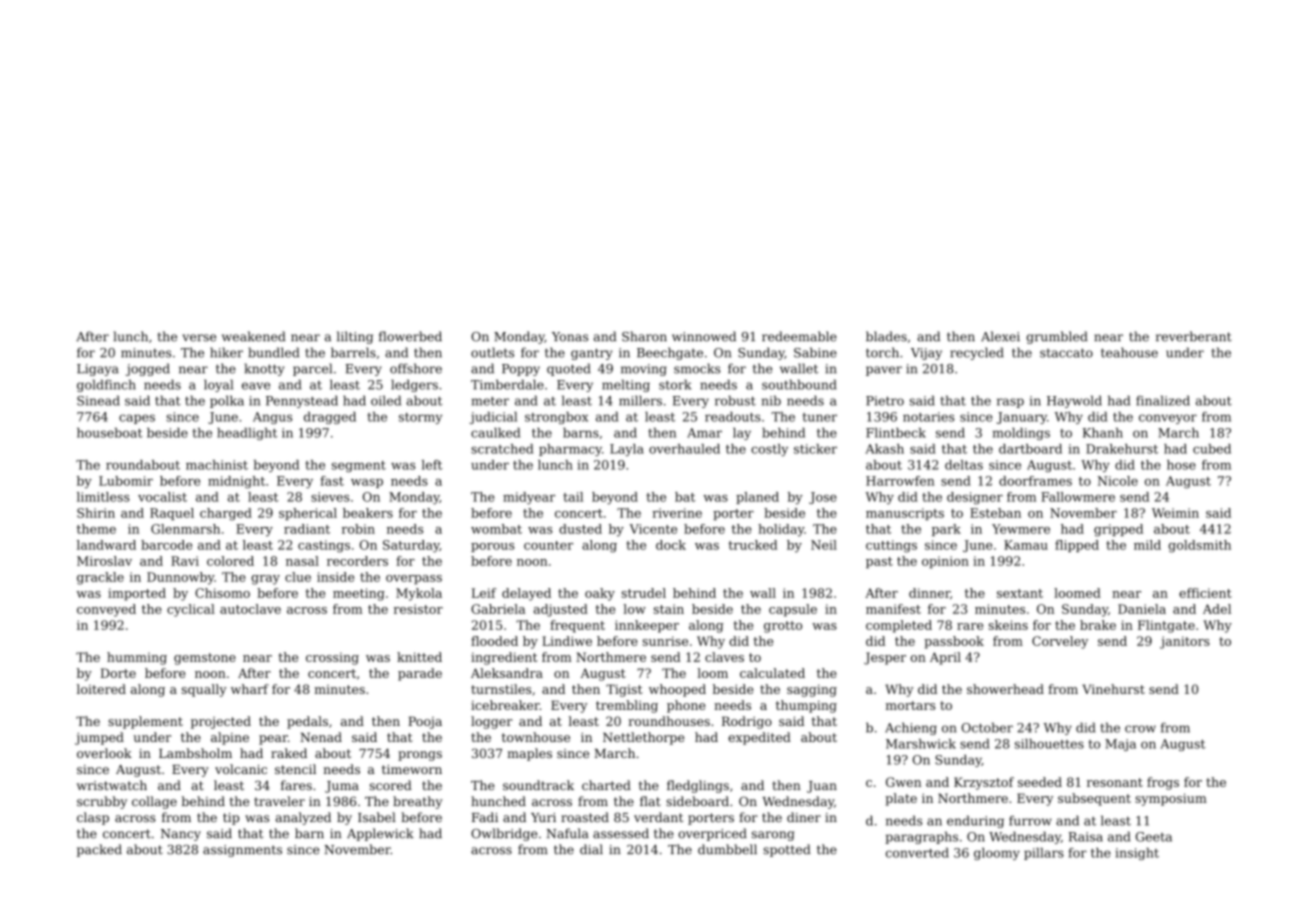 The width and height of the page is (1308, 924). Describe the element at coordinates (1129, 352) in the page. I see `teahouse` at that location.
